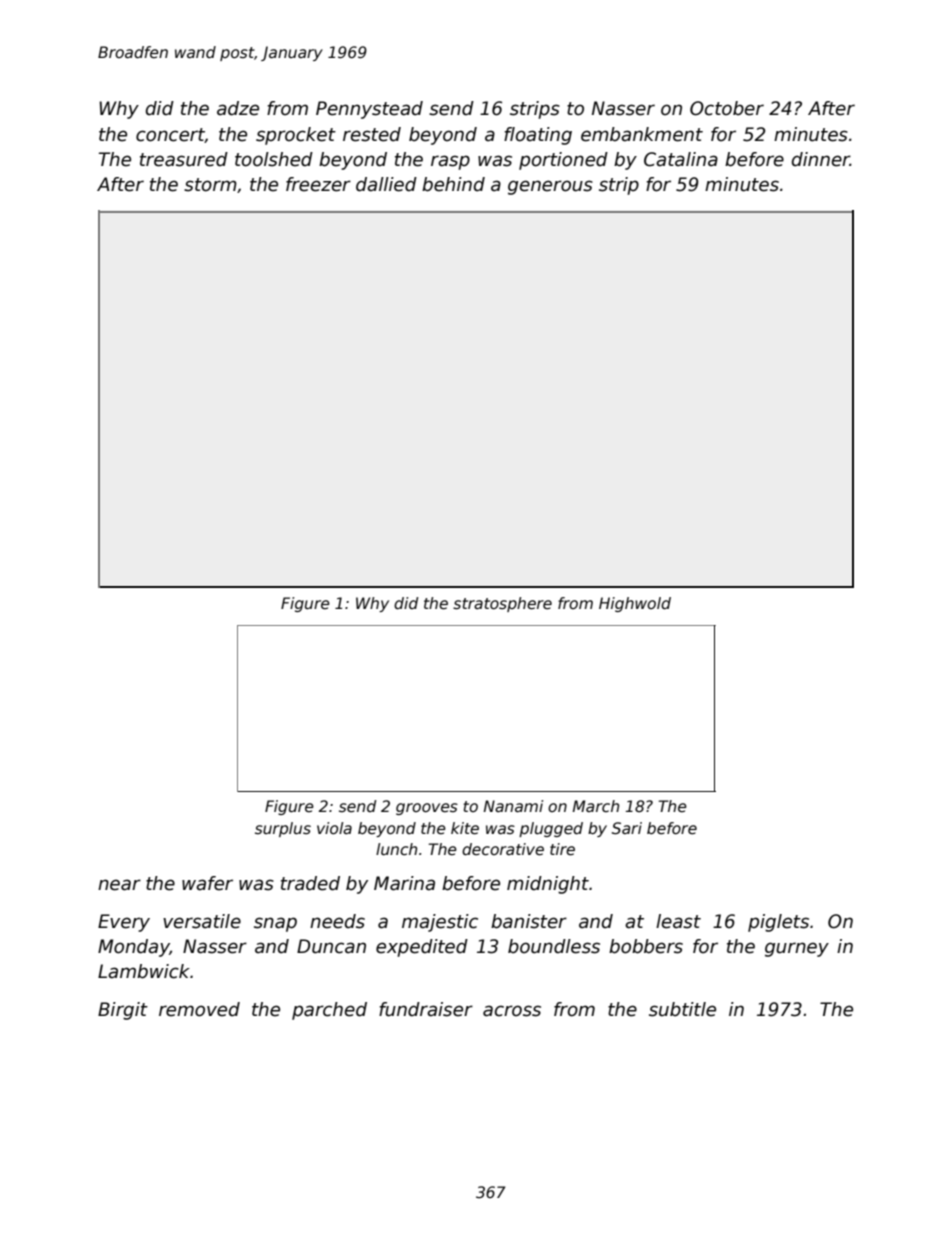 The width and height of the image is (952, 1233). What do you see at coordinates (329, 1011) in the image?
I see `parched` at bounding box center [329, 1011].
